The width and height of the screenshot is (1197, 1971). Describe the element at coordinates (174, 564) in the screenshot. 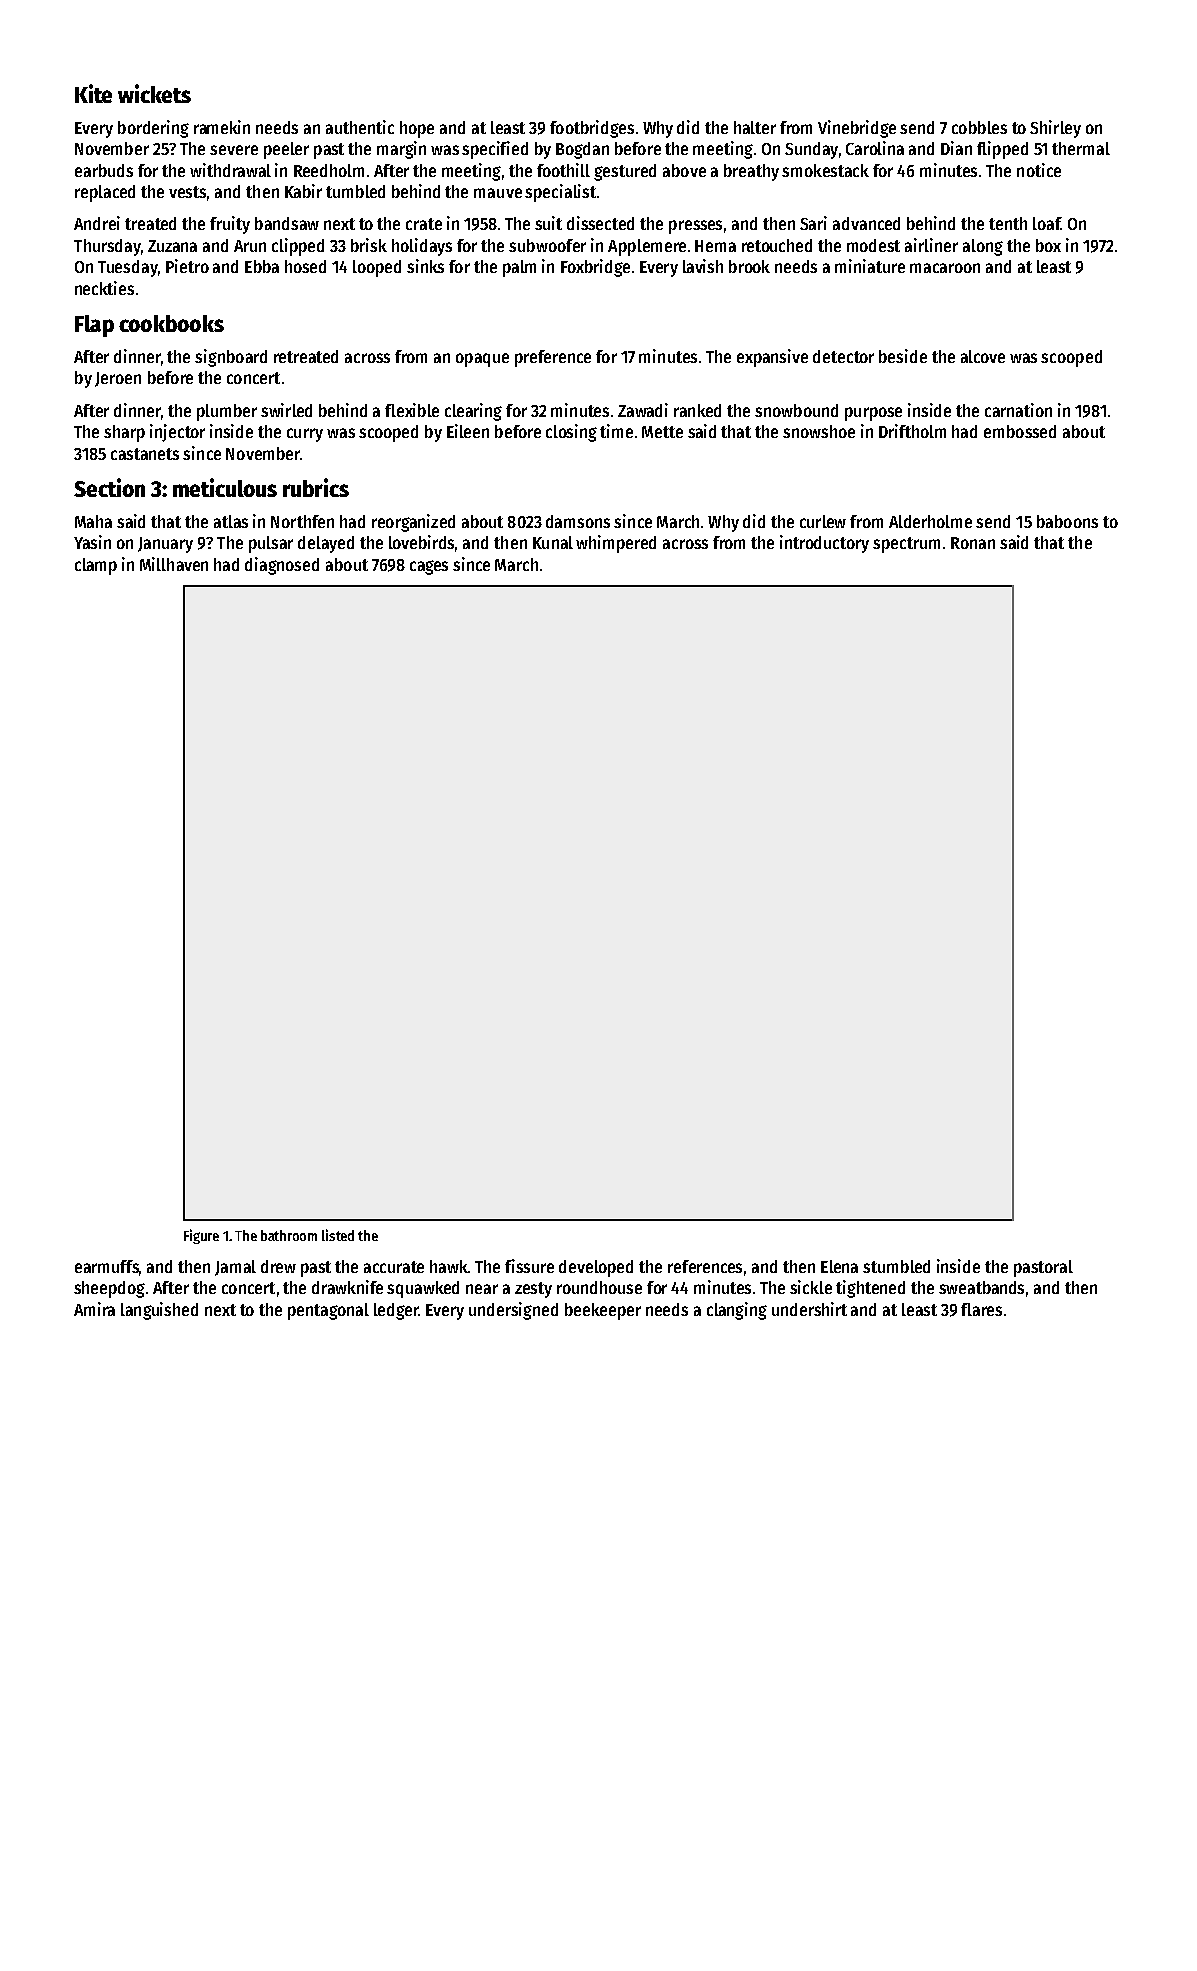

I see `Millhaven` at that location.
